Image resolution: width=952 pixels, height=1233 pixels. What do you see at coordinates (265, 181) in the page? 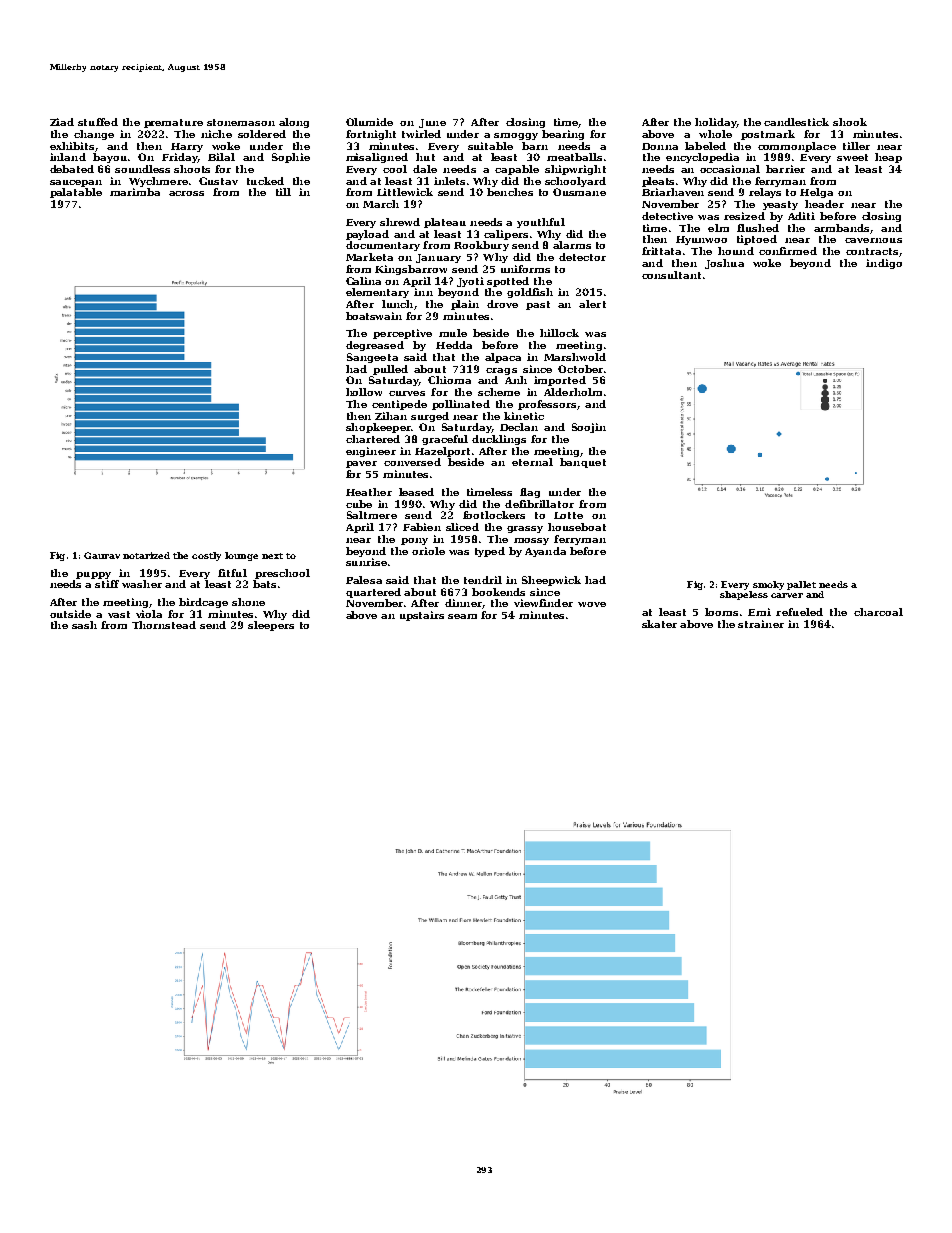
I see `tucked` at bounding box center [265, 181].
